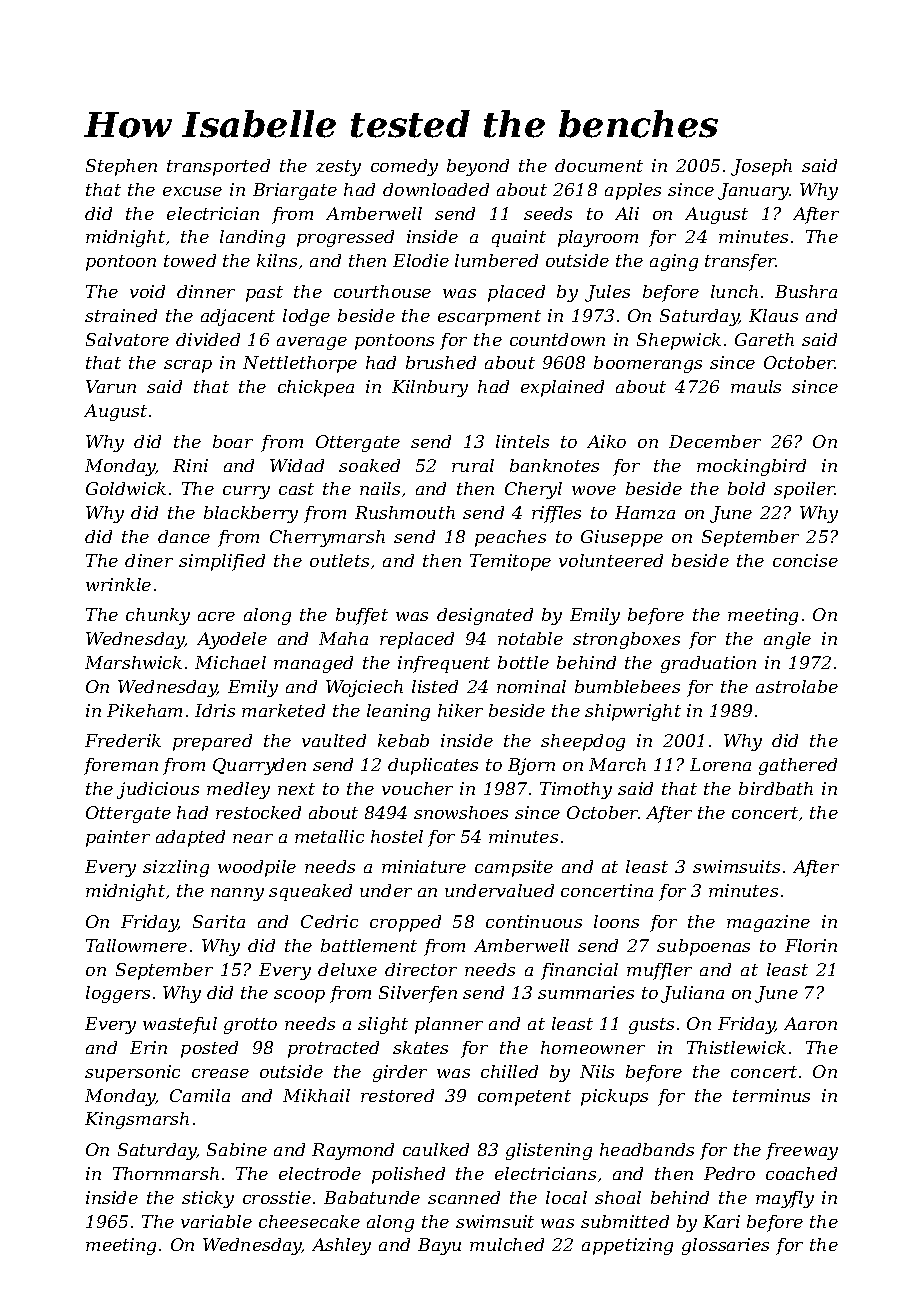  I want to click on Aiko, so click(606, 441).
